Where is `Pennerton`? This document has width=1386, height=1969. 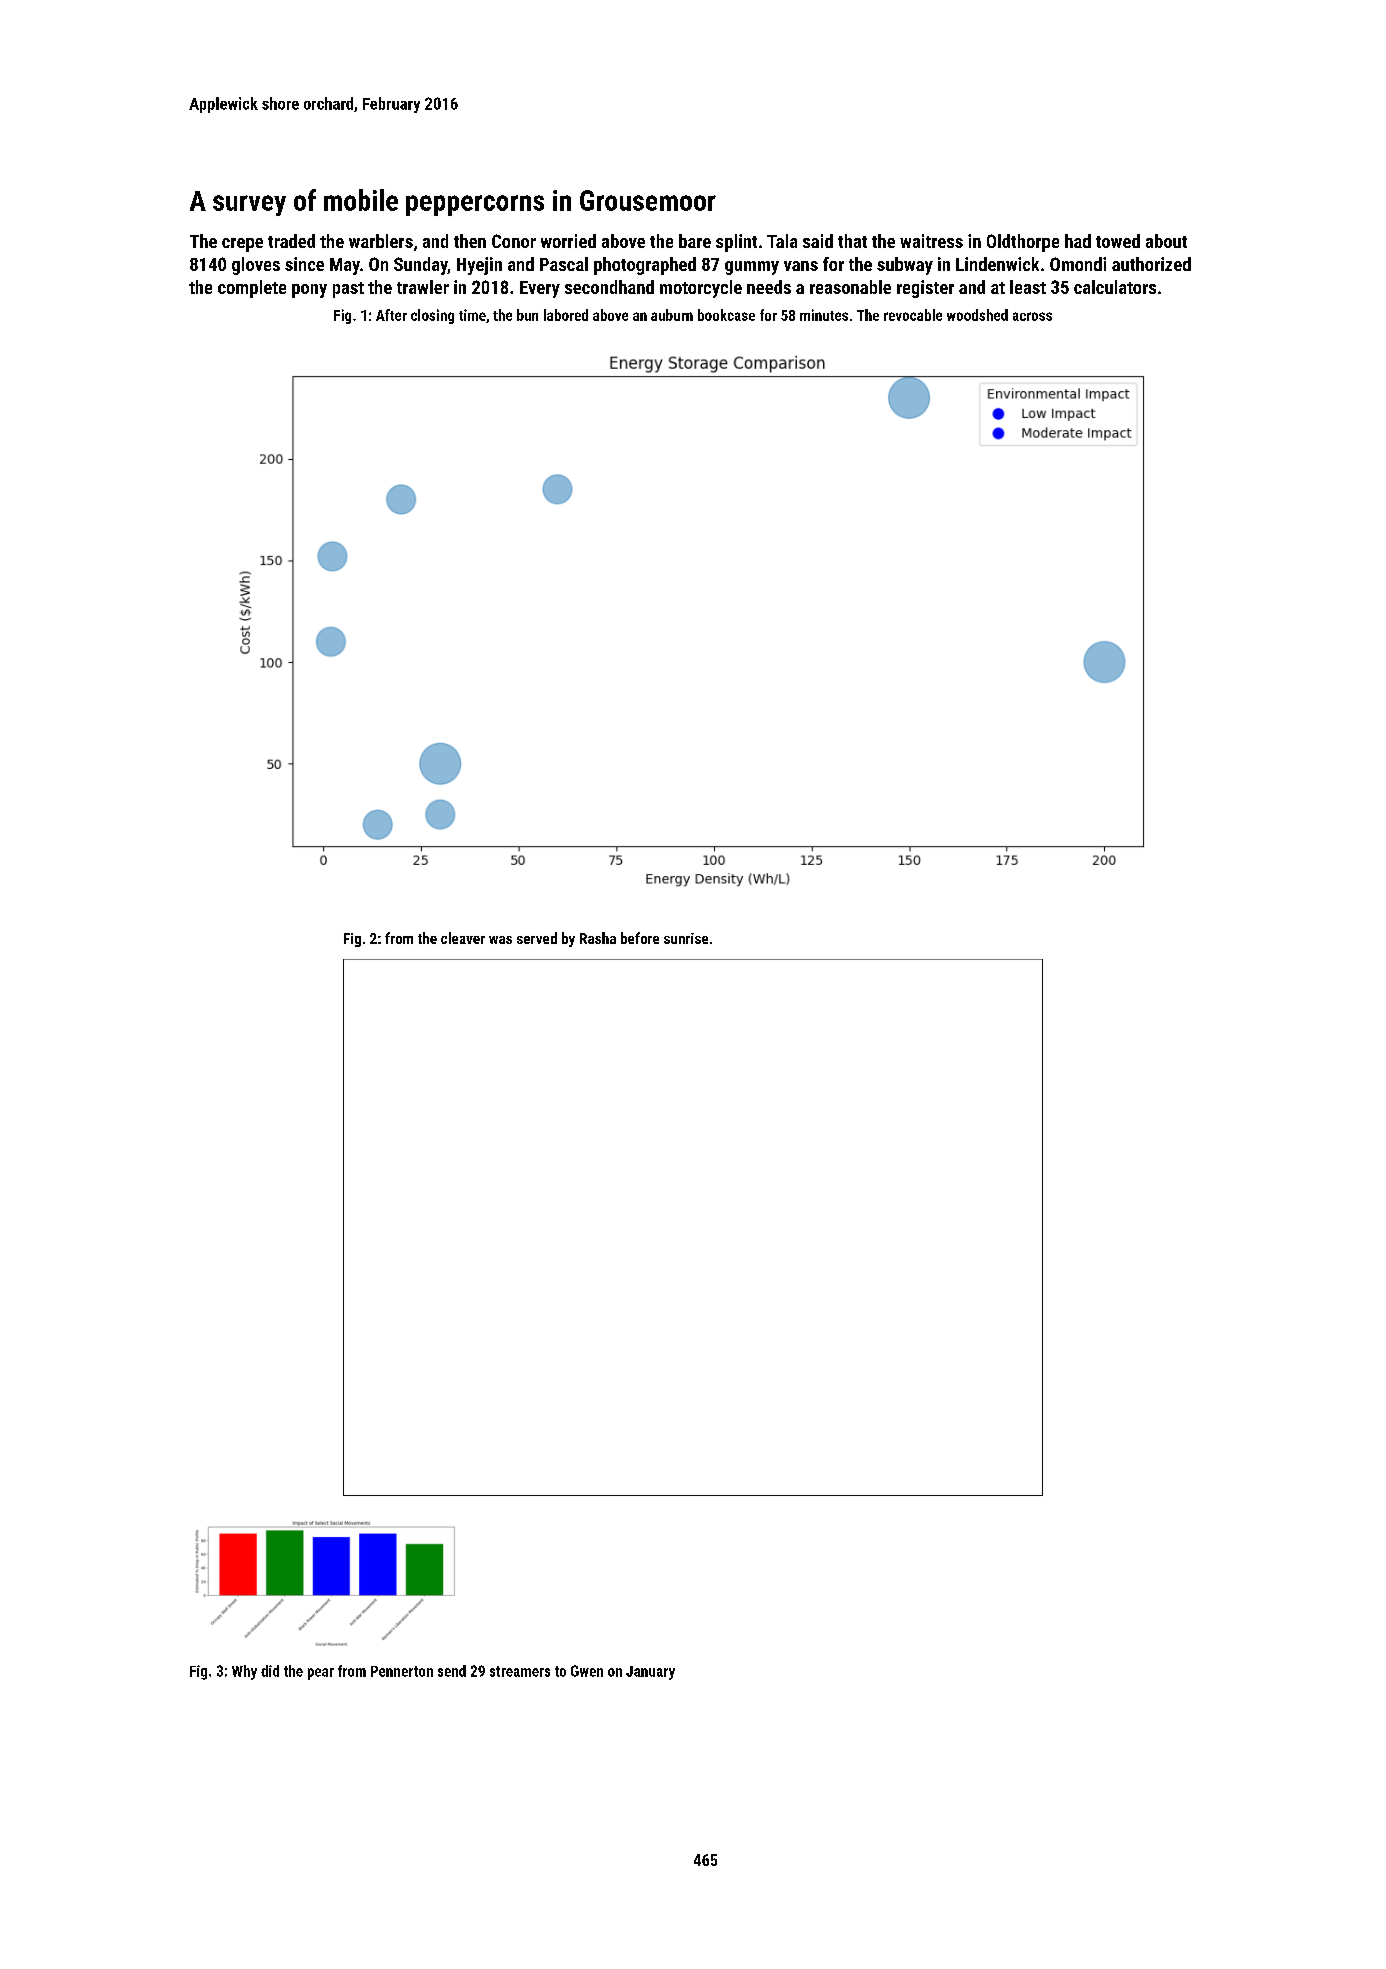 Pennerton is located at coordinates (402, 1671).
